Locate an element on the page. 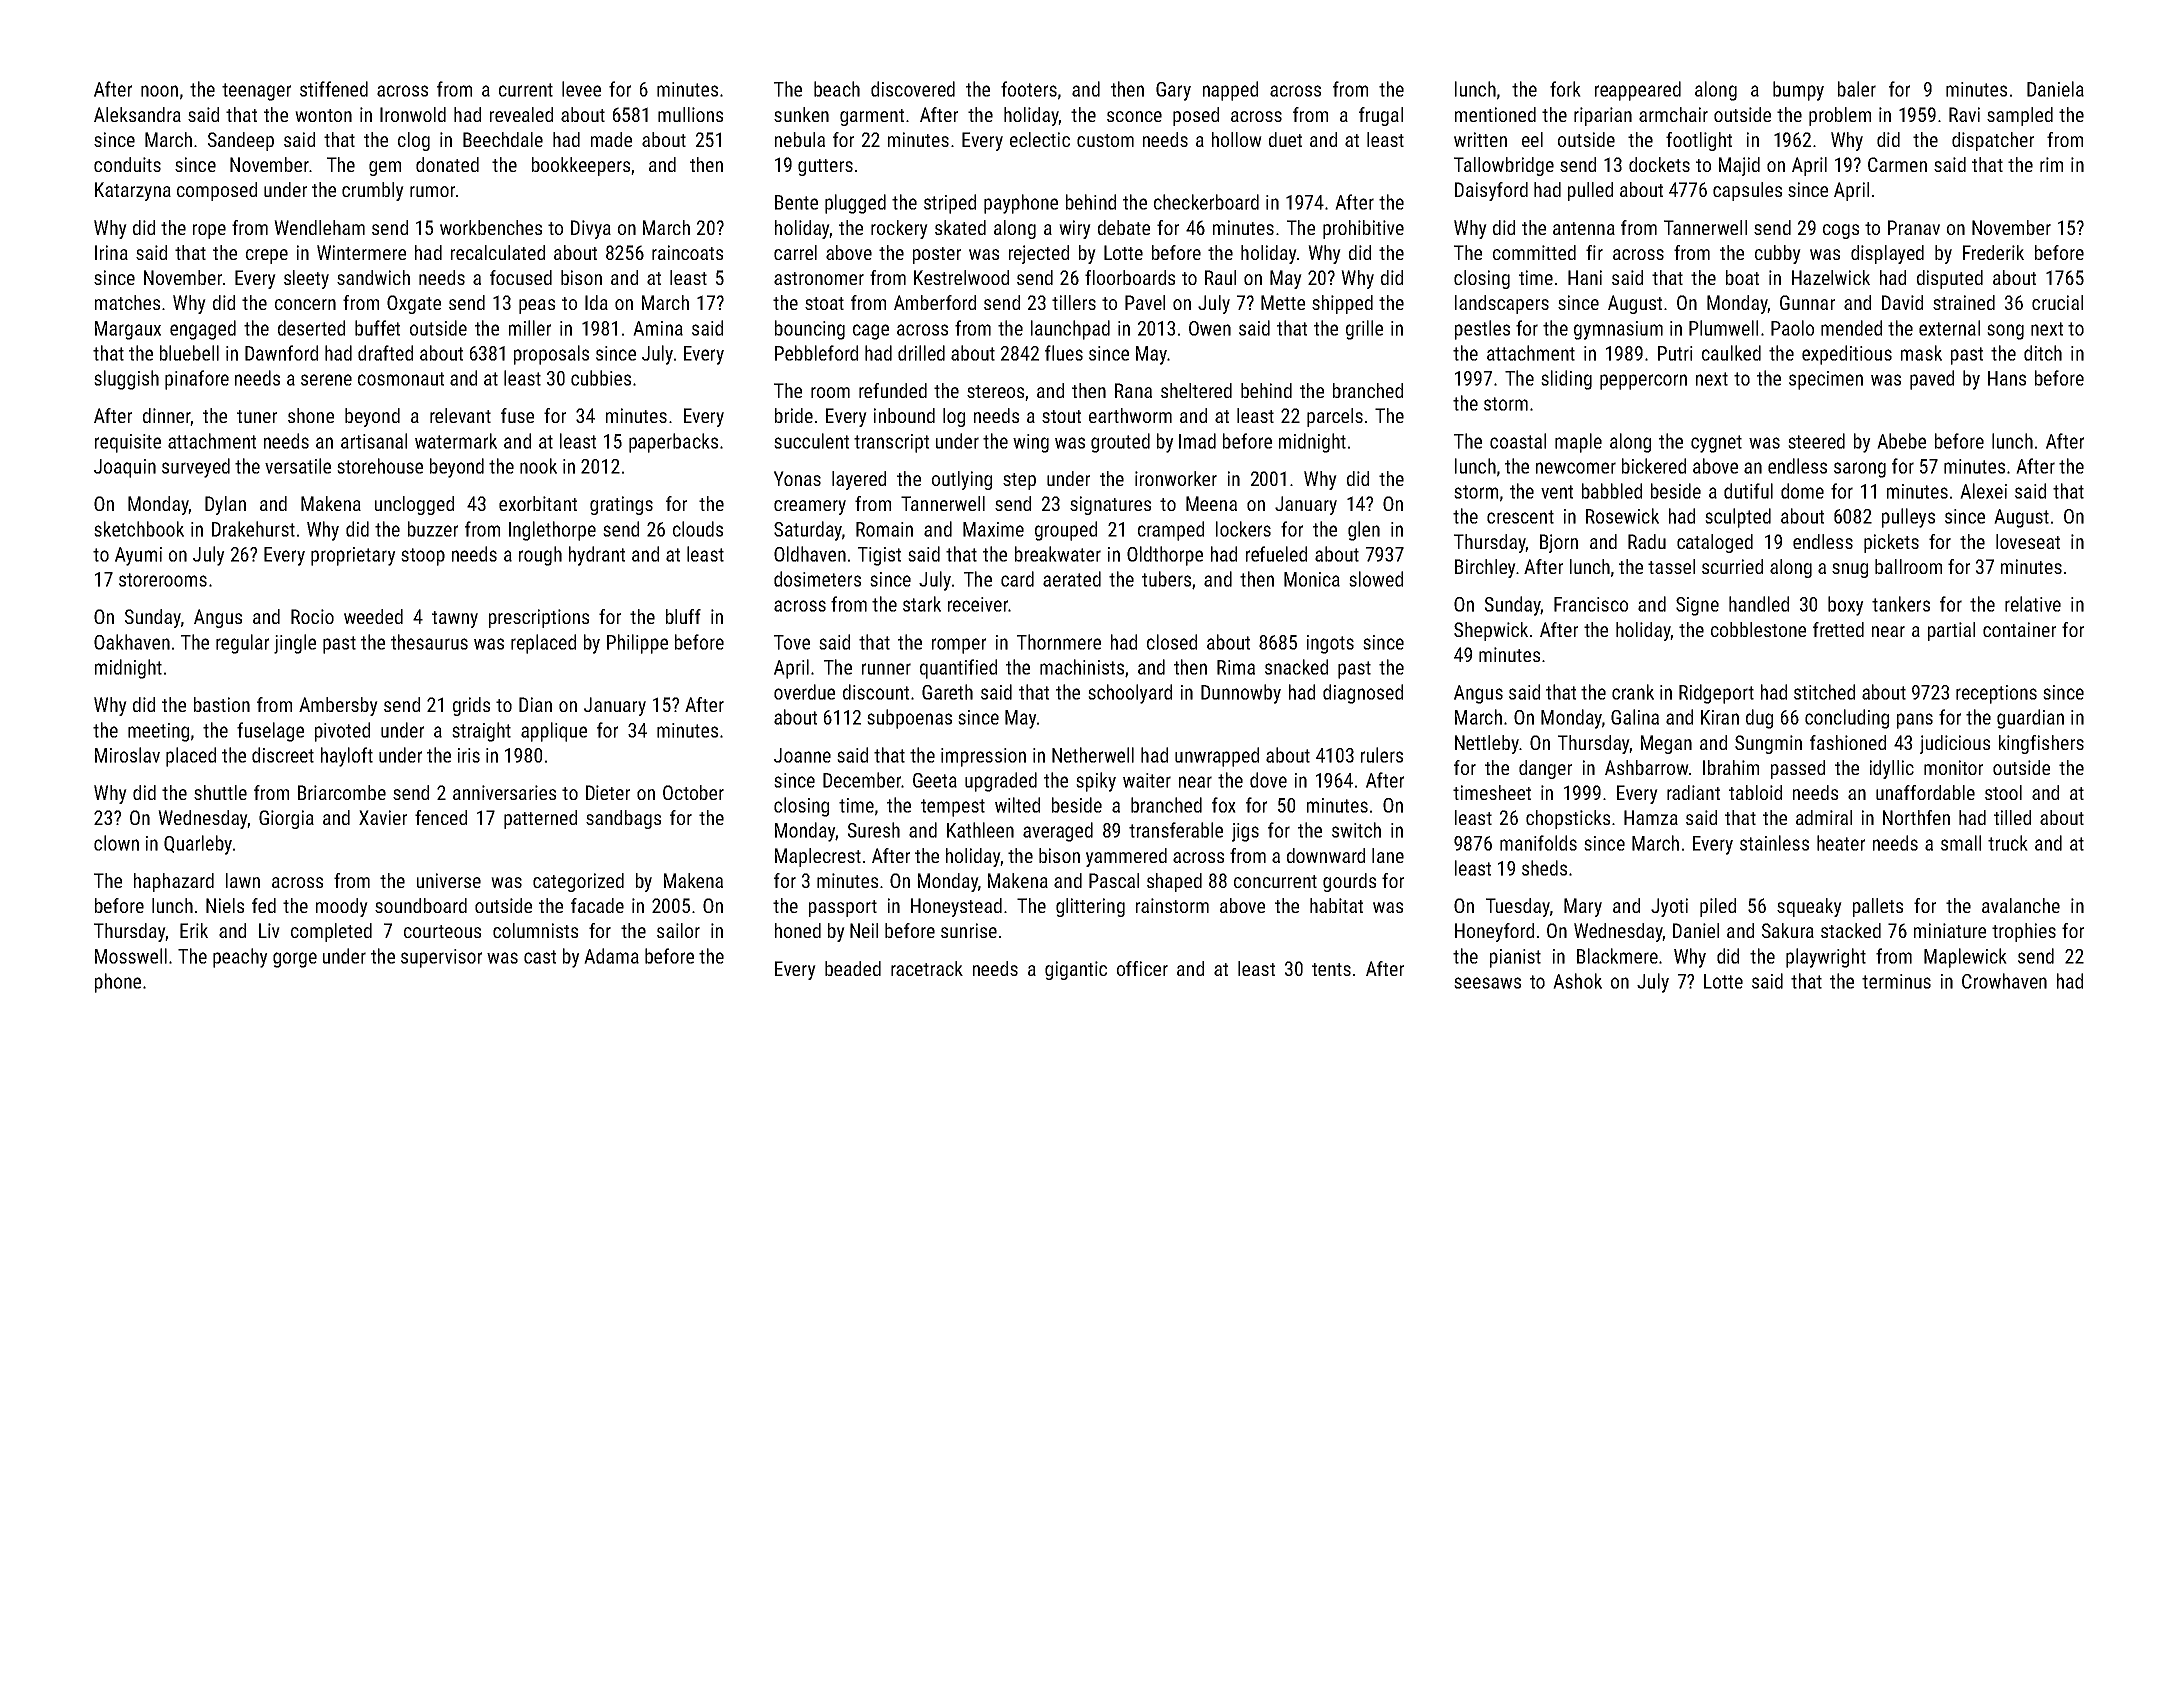  moody is located at coordinates (342, 907).
